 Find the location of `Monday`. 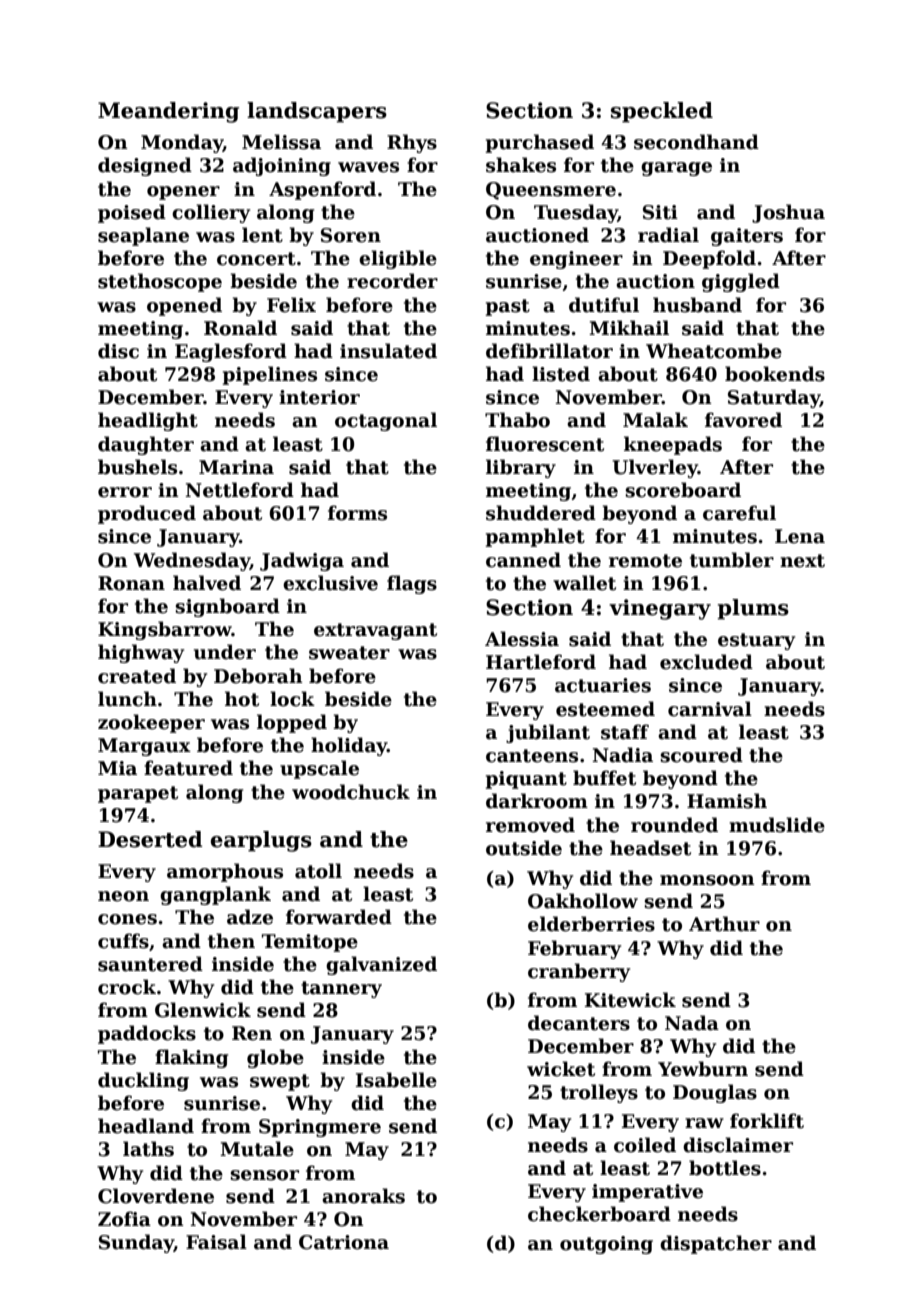

Monday is located at coordinates (182, 143).
